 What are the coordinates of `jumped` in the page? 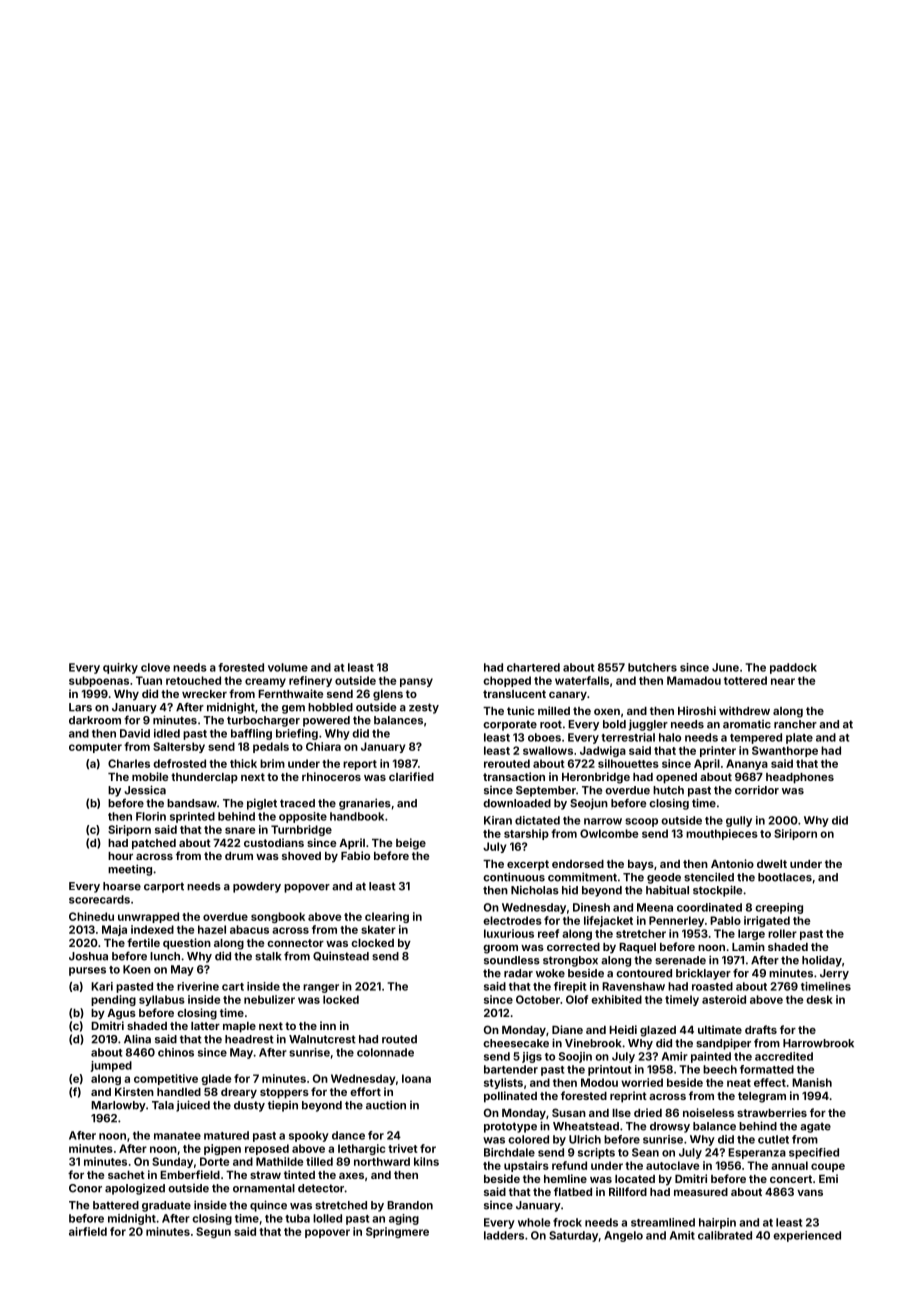 It's located at (111, 1066).
